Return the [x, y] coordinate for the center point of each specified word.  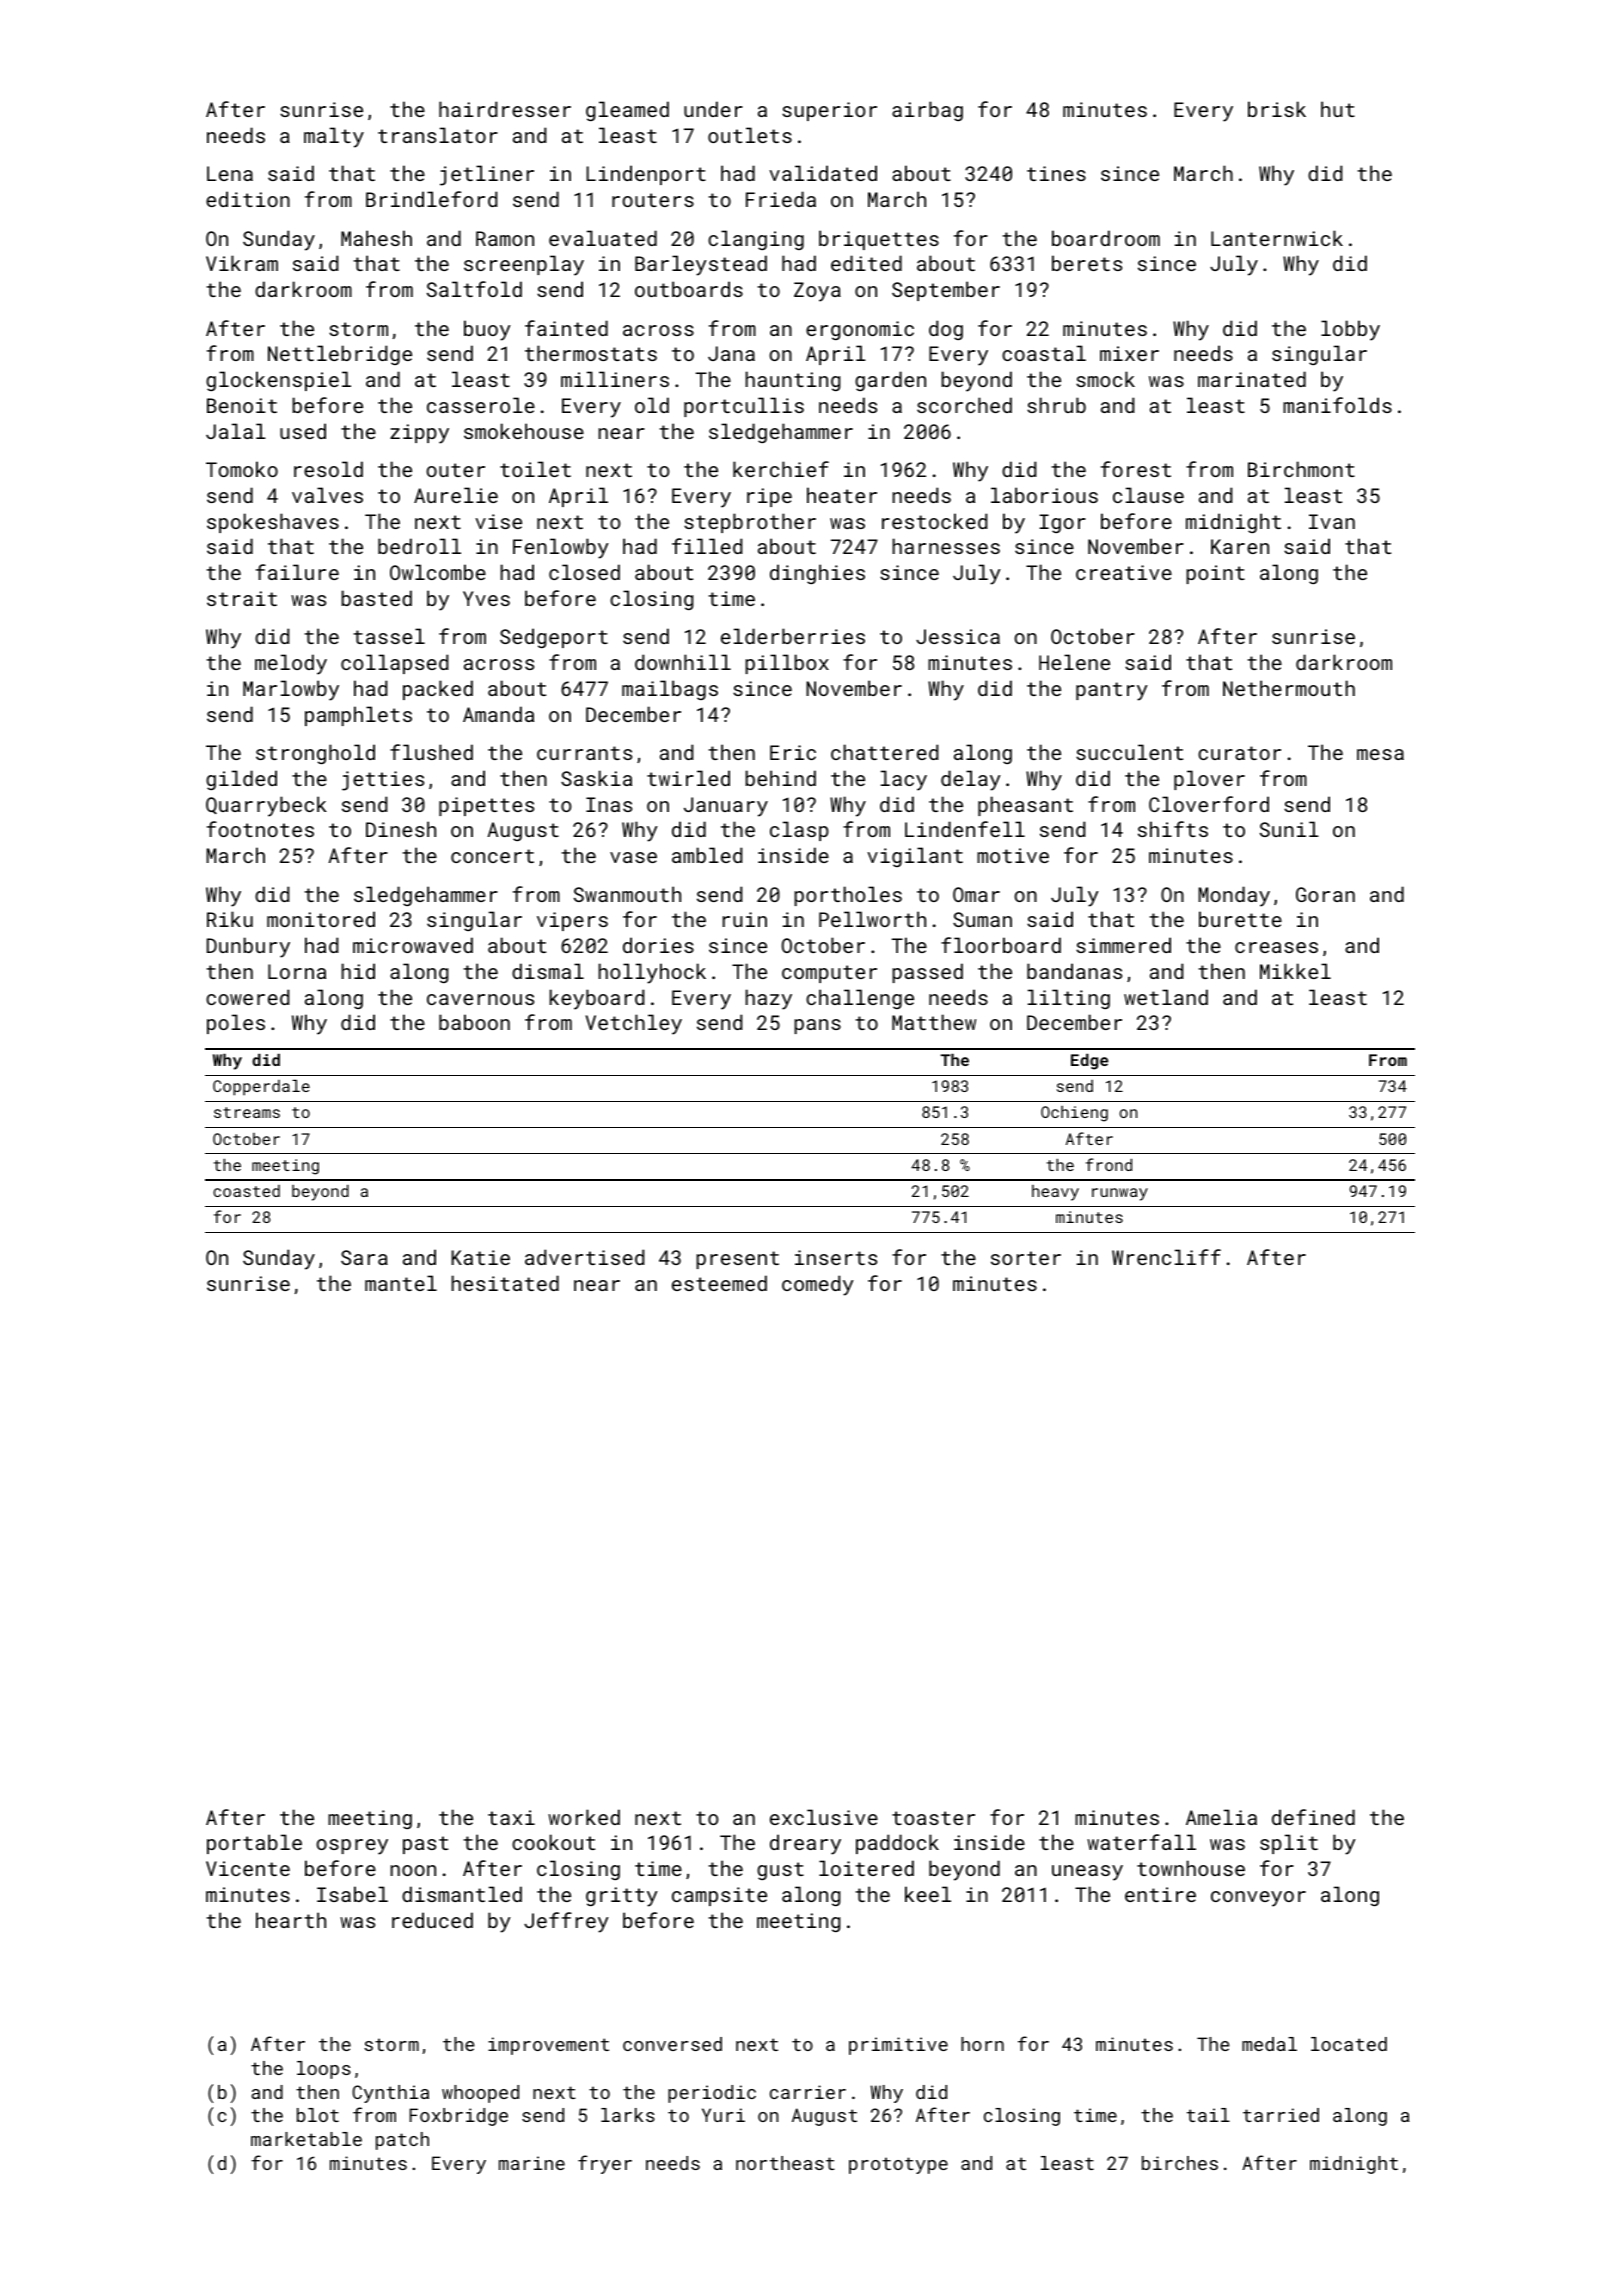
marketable [306, 2139]
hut [1338, 109]
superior [829, 111]
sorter [1026, 1258]
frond [1109, 1164]
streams [247, 1112]
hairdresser [505, 109]
